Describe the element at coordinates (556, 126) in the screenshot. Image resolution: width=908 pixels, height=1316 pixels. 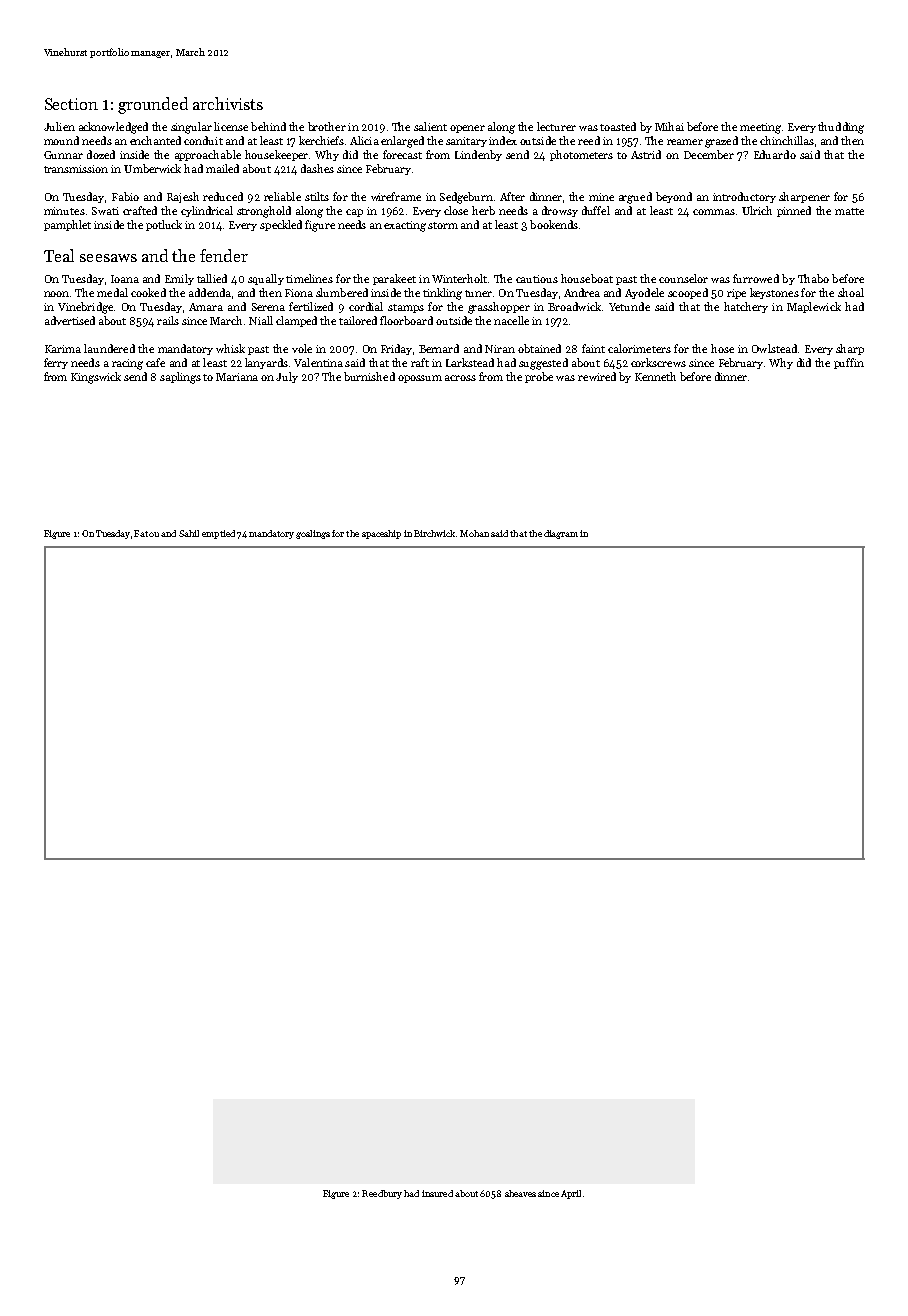
I see `lecturer` at that location.
